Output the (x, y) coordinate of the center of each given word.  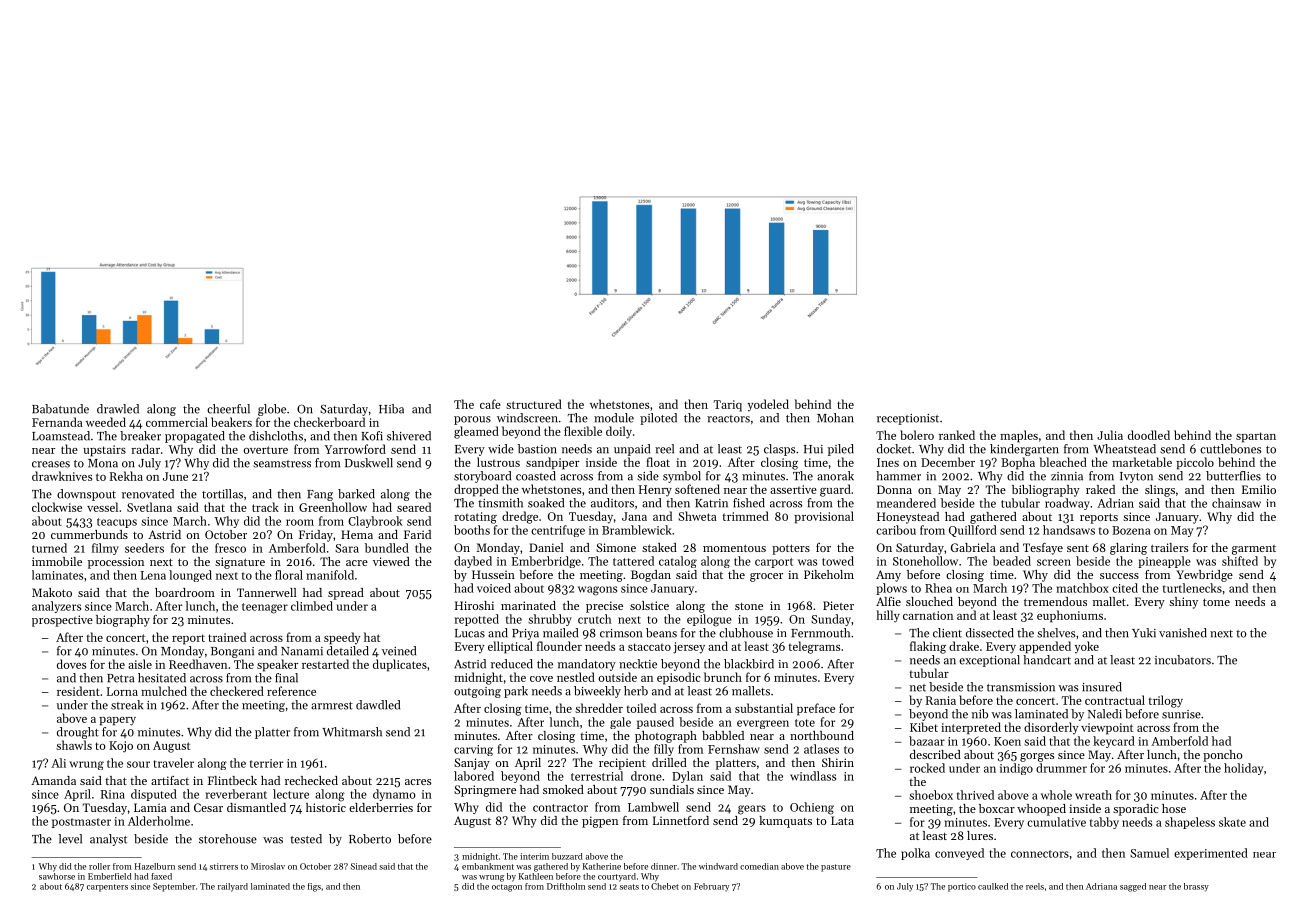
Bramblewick (637, 530)
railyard (233, 887)
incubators (1183, 660)
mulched (164, 691)
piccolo (1195, 463)
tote (805, 723)
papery (117, 721)
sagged (1133, 887)
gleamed (476, 432)
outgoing (477, 692)
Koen (1007, 741)
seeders (144, 548)
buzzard (567, 856)
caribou (896, 530)
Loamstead (61, 436)
